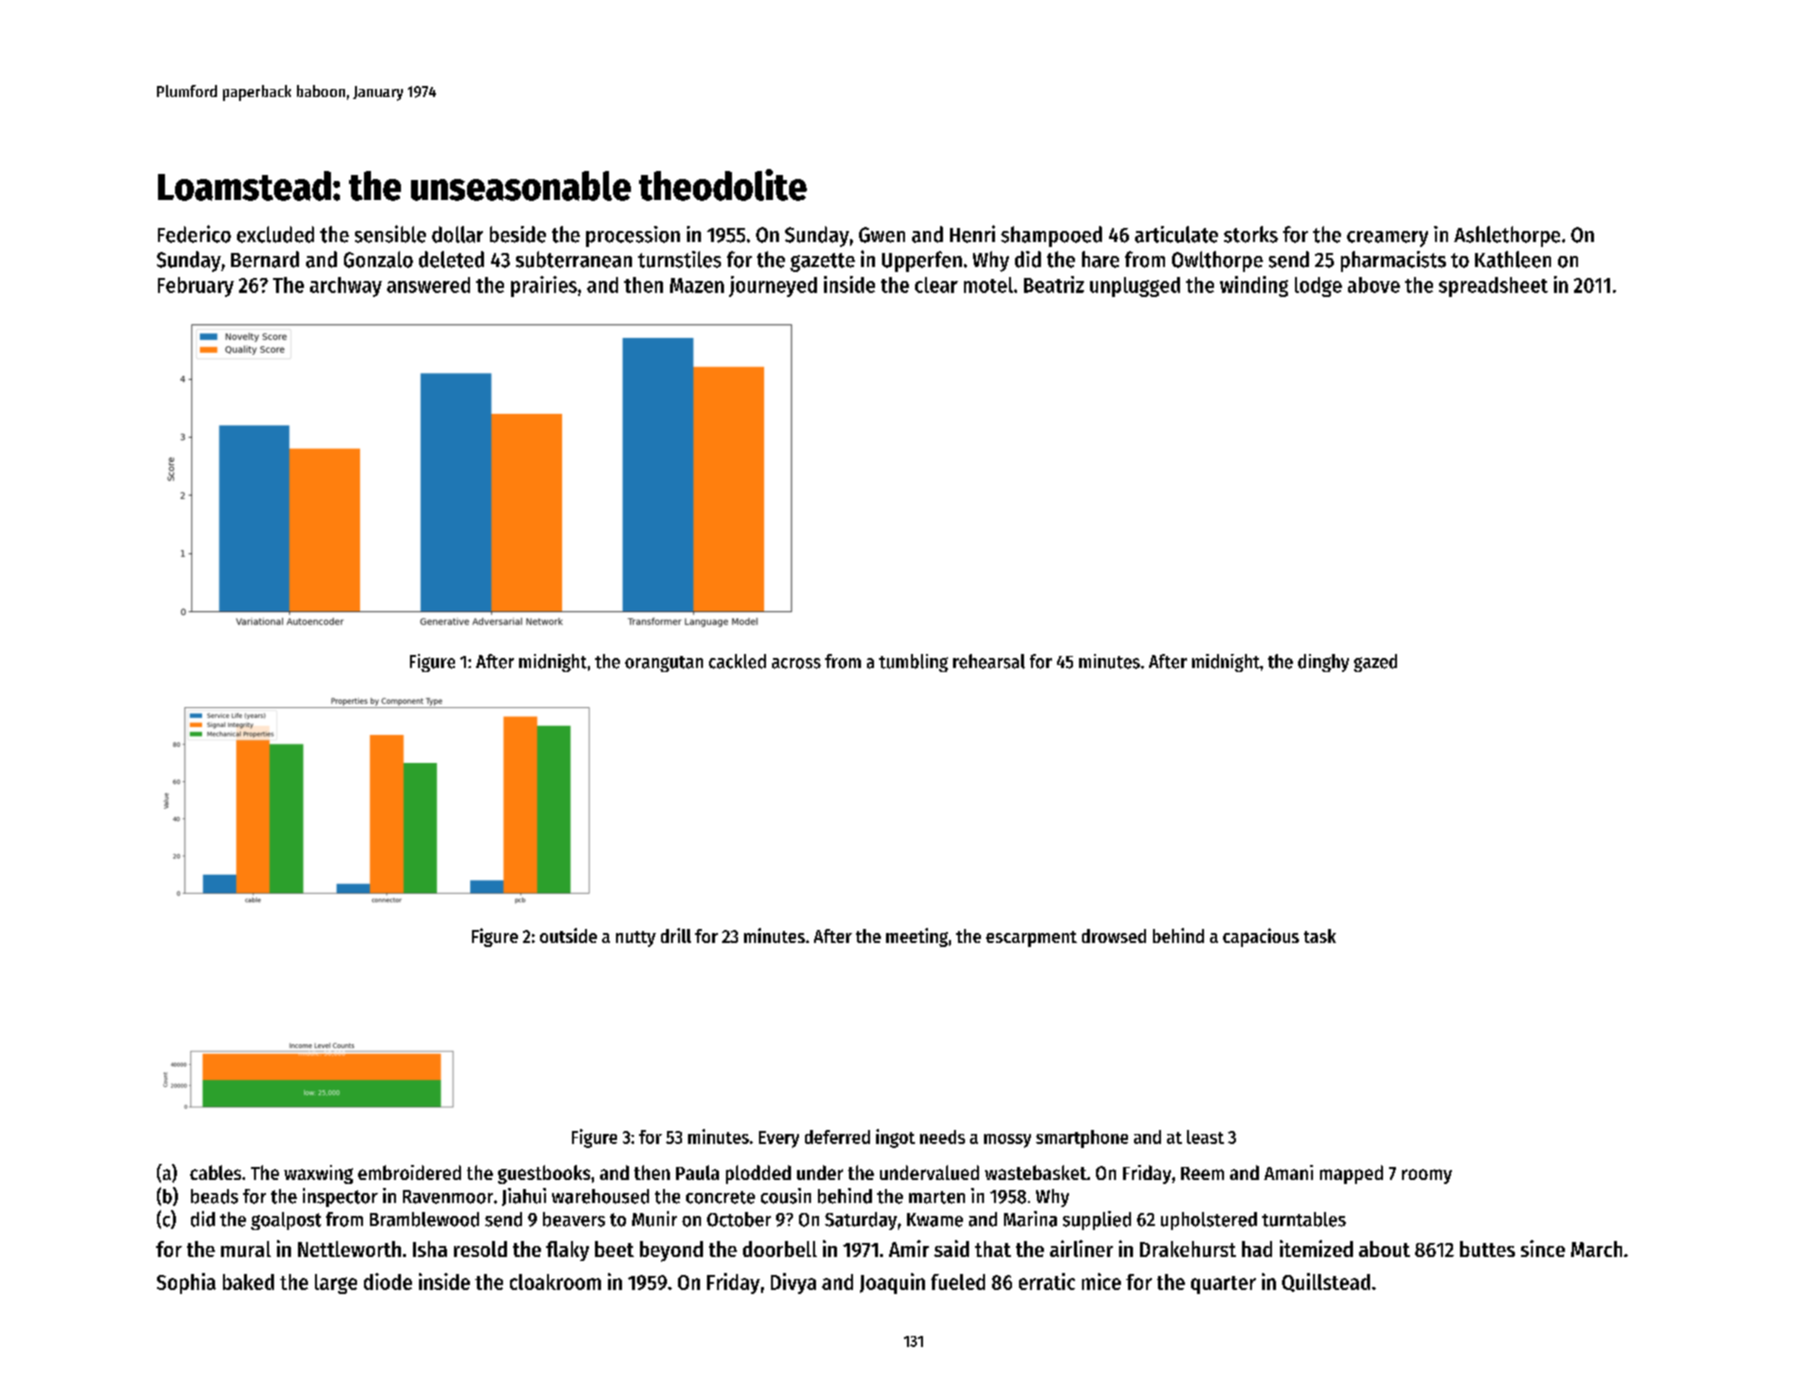  Describe the element at coordinates (636, 939) in the document. I see `nutty` at that location.
